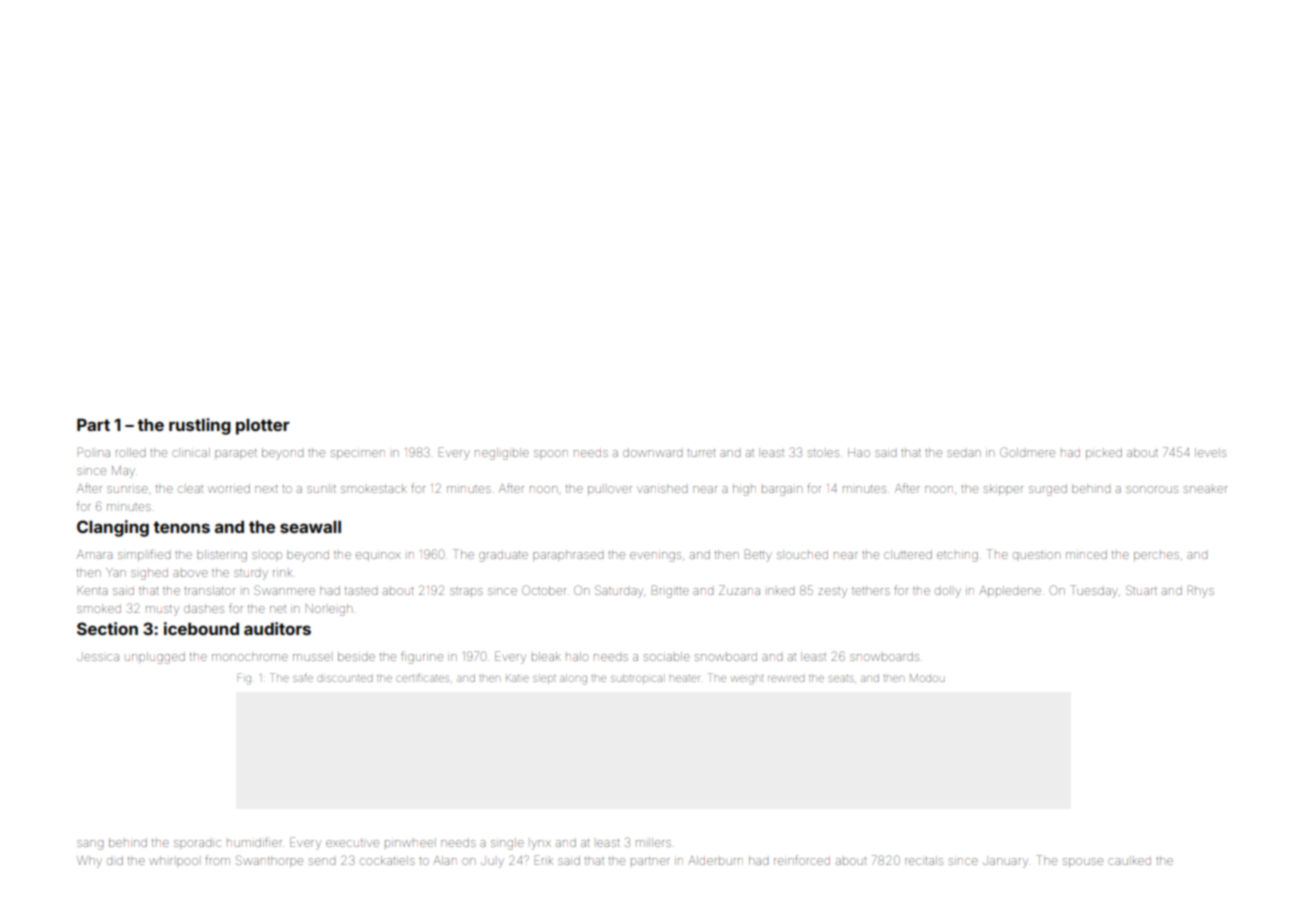  What do you see at coordinates (782, 491) in the document?
I see `bargain` at bounding box center [782, 491].
